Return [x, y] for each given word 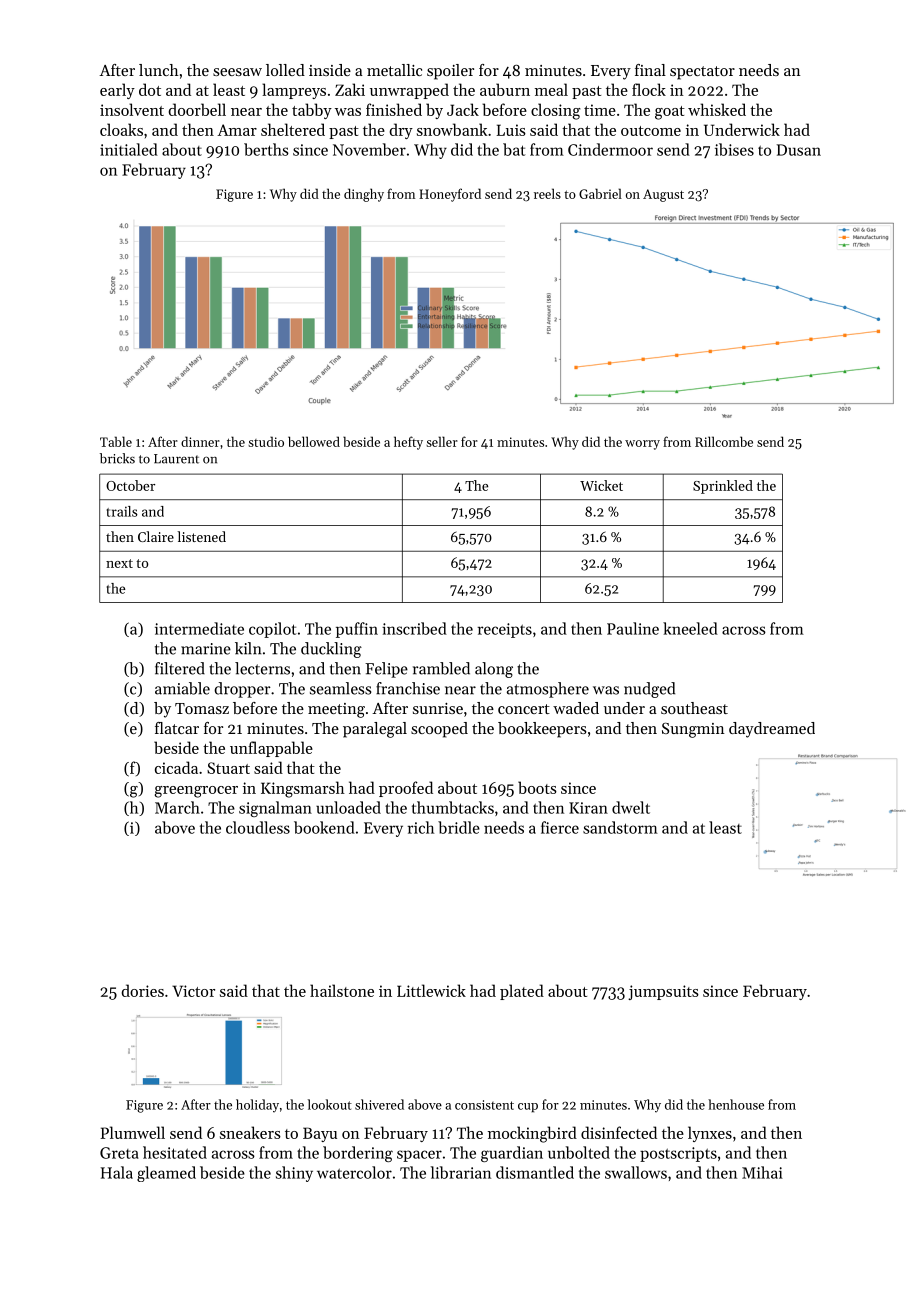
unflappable [271, 749]
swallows [636, 1172]
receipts [505, 630]
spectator [702, 73]
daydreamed [772, 730]
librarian [461, 1172]
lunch [159, 70]
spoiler [450, 72]
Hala [117, 1172]
